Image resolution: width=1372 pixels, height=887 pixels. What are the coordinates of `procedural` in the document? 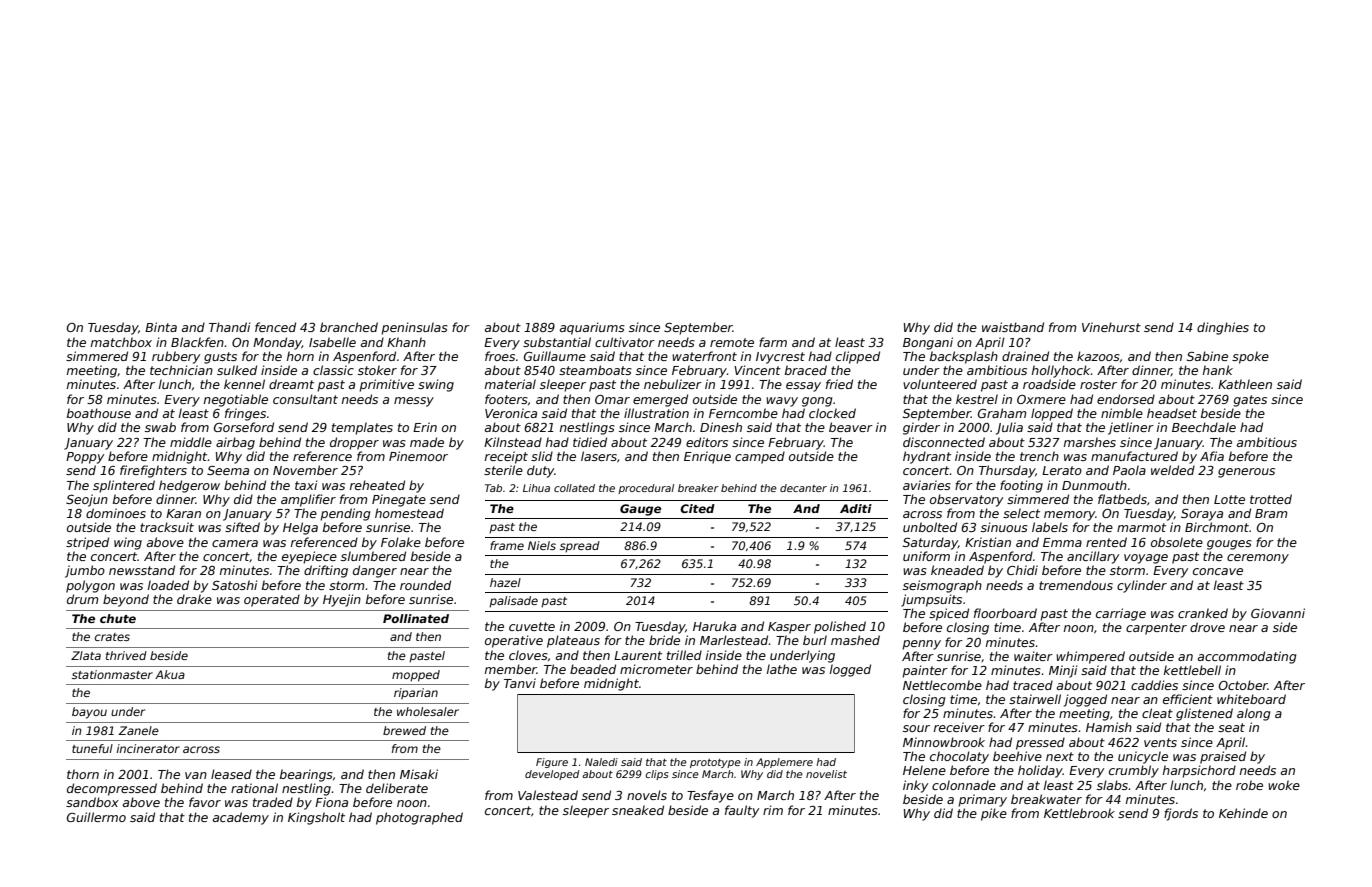 It's located at (646, 489).
